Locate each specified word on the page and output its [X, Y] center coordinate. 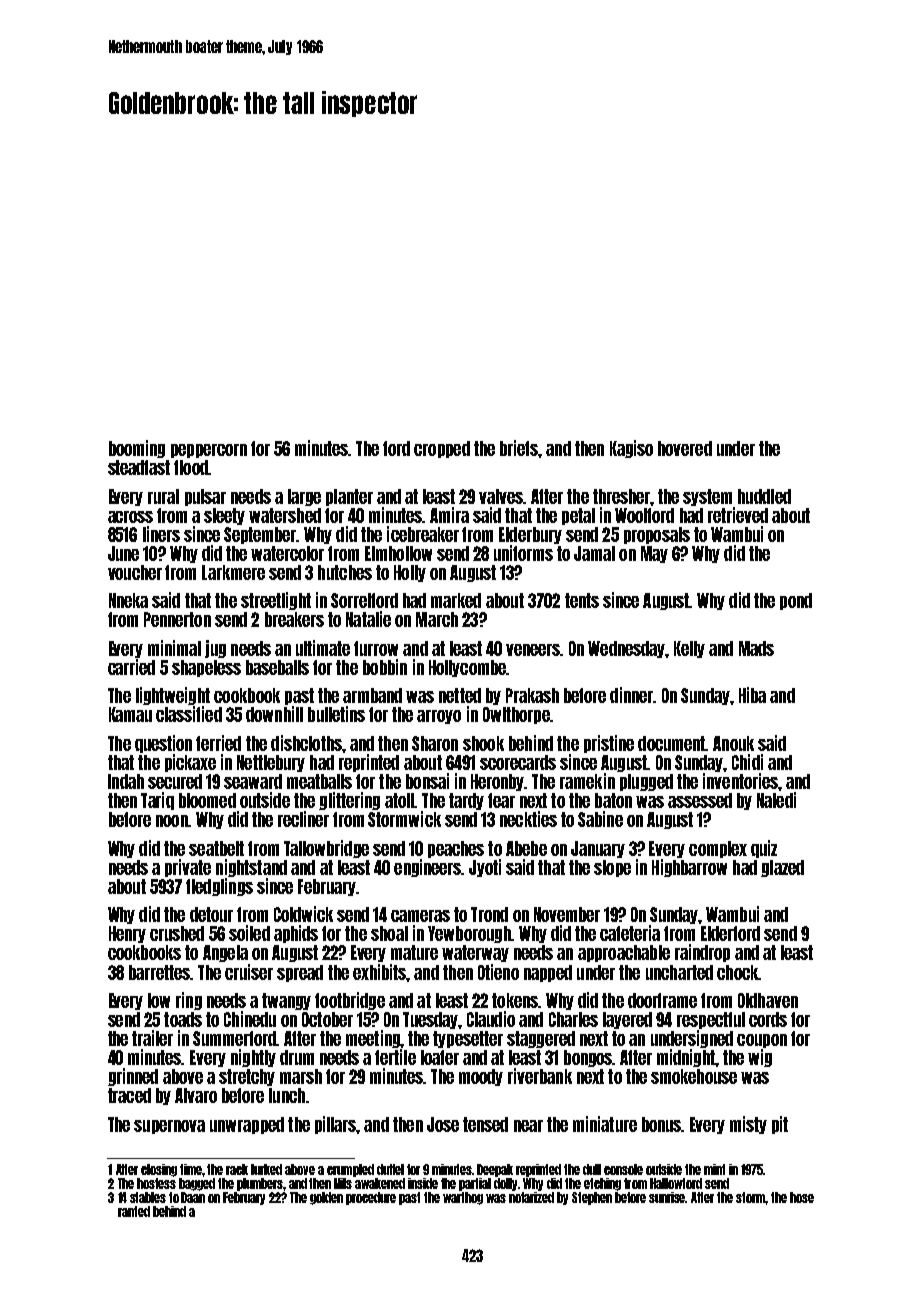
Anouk [733, 743]
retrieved [738, 515]
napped [548, 973]
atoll [399, 800]
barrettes [159, 972]
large [304, 497]
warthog [463, 1198]
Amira [449, 515]
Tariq [157, 801]
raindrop [702, 953]
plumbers [260, 1184]
